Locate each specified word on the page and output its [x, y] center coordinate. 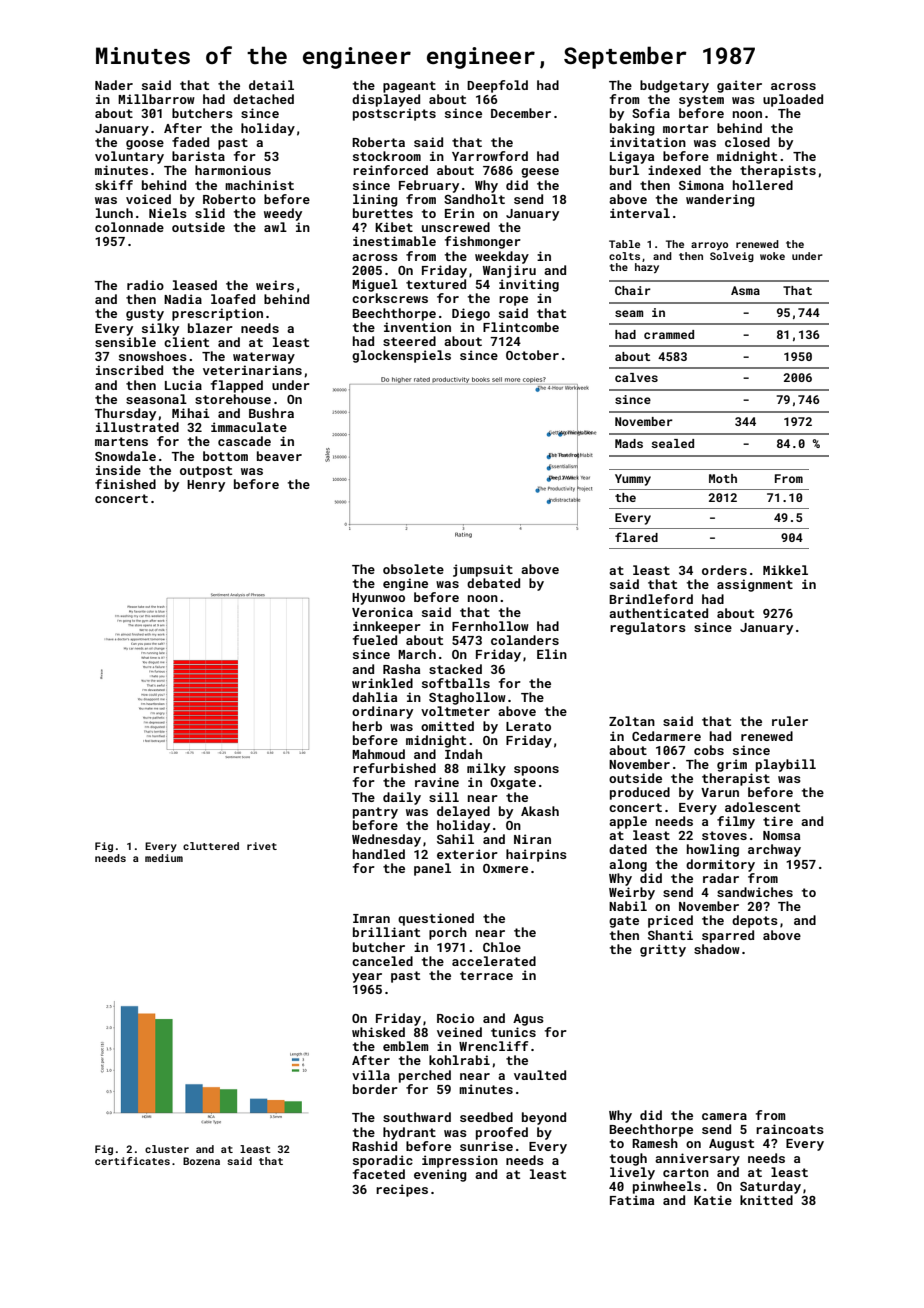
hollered [763, 185]
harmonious [233, 170]
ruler [790, 721]
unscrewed [456, 227]
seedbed [486, 1117]
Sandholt [474, 199]
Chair [633, 290]
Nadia [183, 299]
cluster [167, 1149]
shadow [717, 949]
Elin [552, 654]
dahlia [374, 697]
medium [164, 858]
